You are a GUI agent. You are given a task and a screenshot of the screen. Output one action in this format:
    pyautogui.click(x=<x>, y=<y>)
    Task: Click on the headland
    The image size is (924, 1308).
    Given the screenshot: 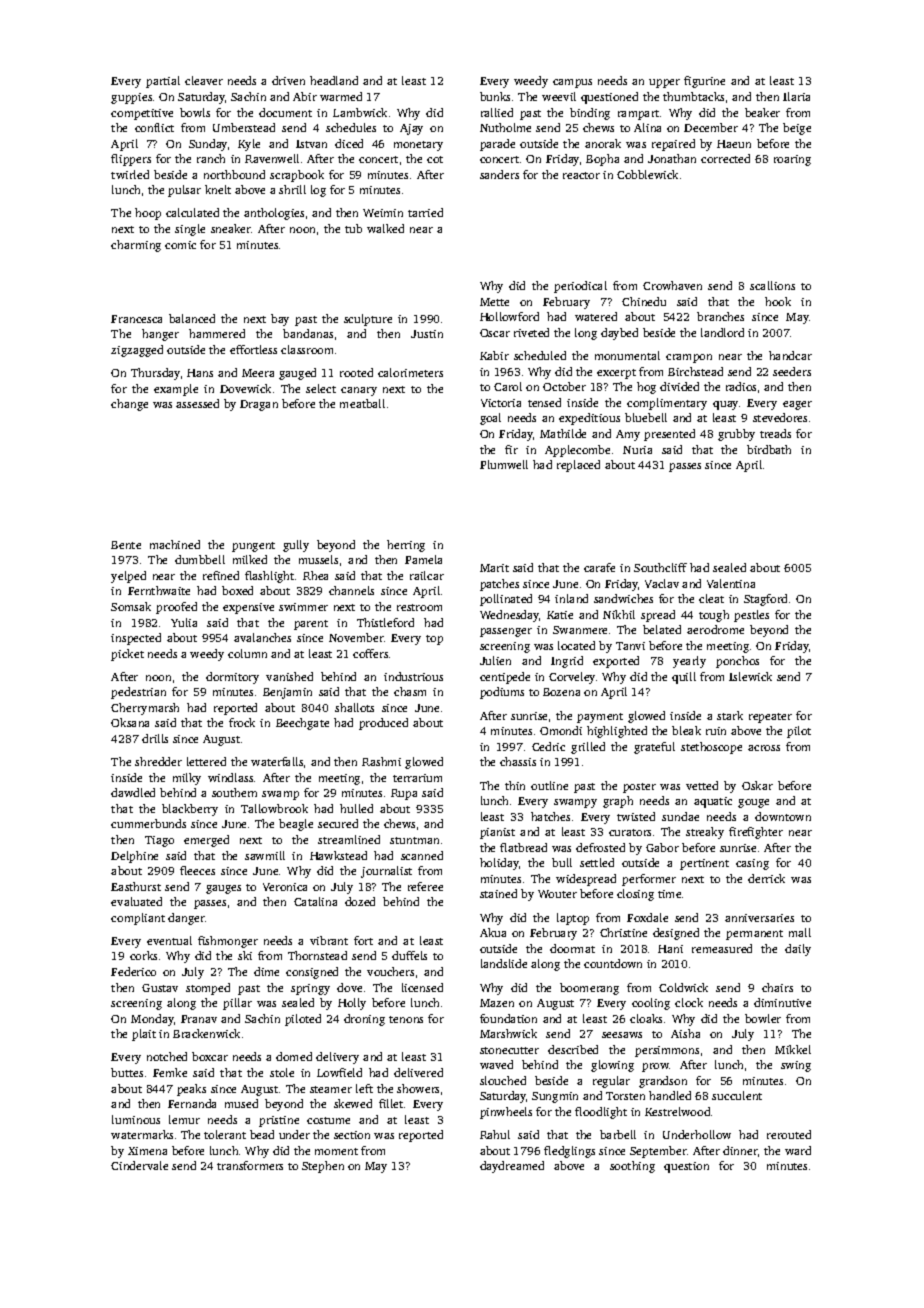 What is the action you would take?
    pyautogui.click(x=334, y=80)
